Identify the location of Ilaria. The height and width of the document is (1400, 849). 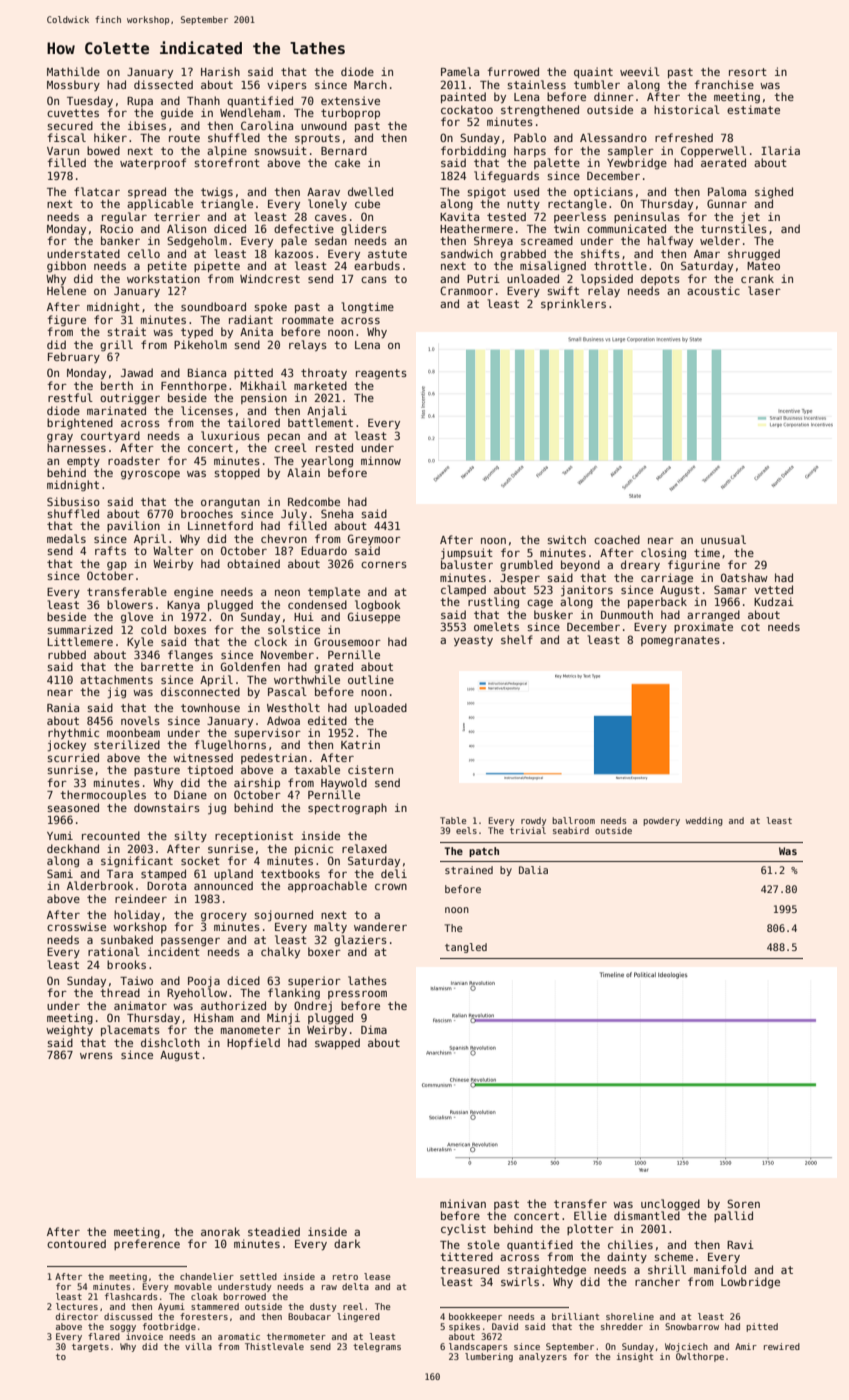
(780, 150).
